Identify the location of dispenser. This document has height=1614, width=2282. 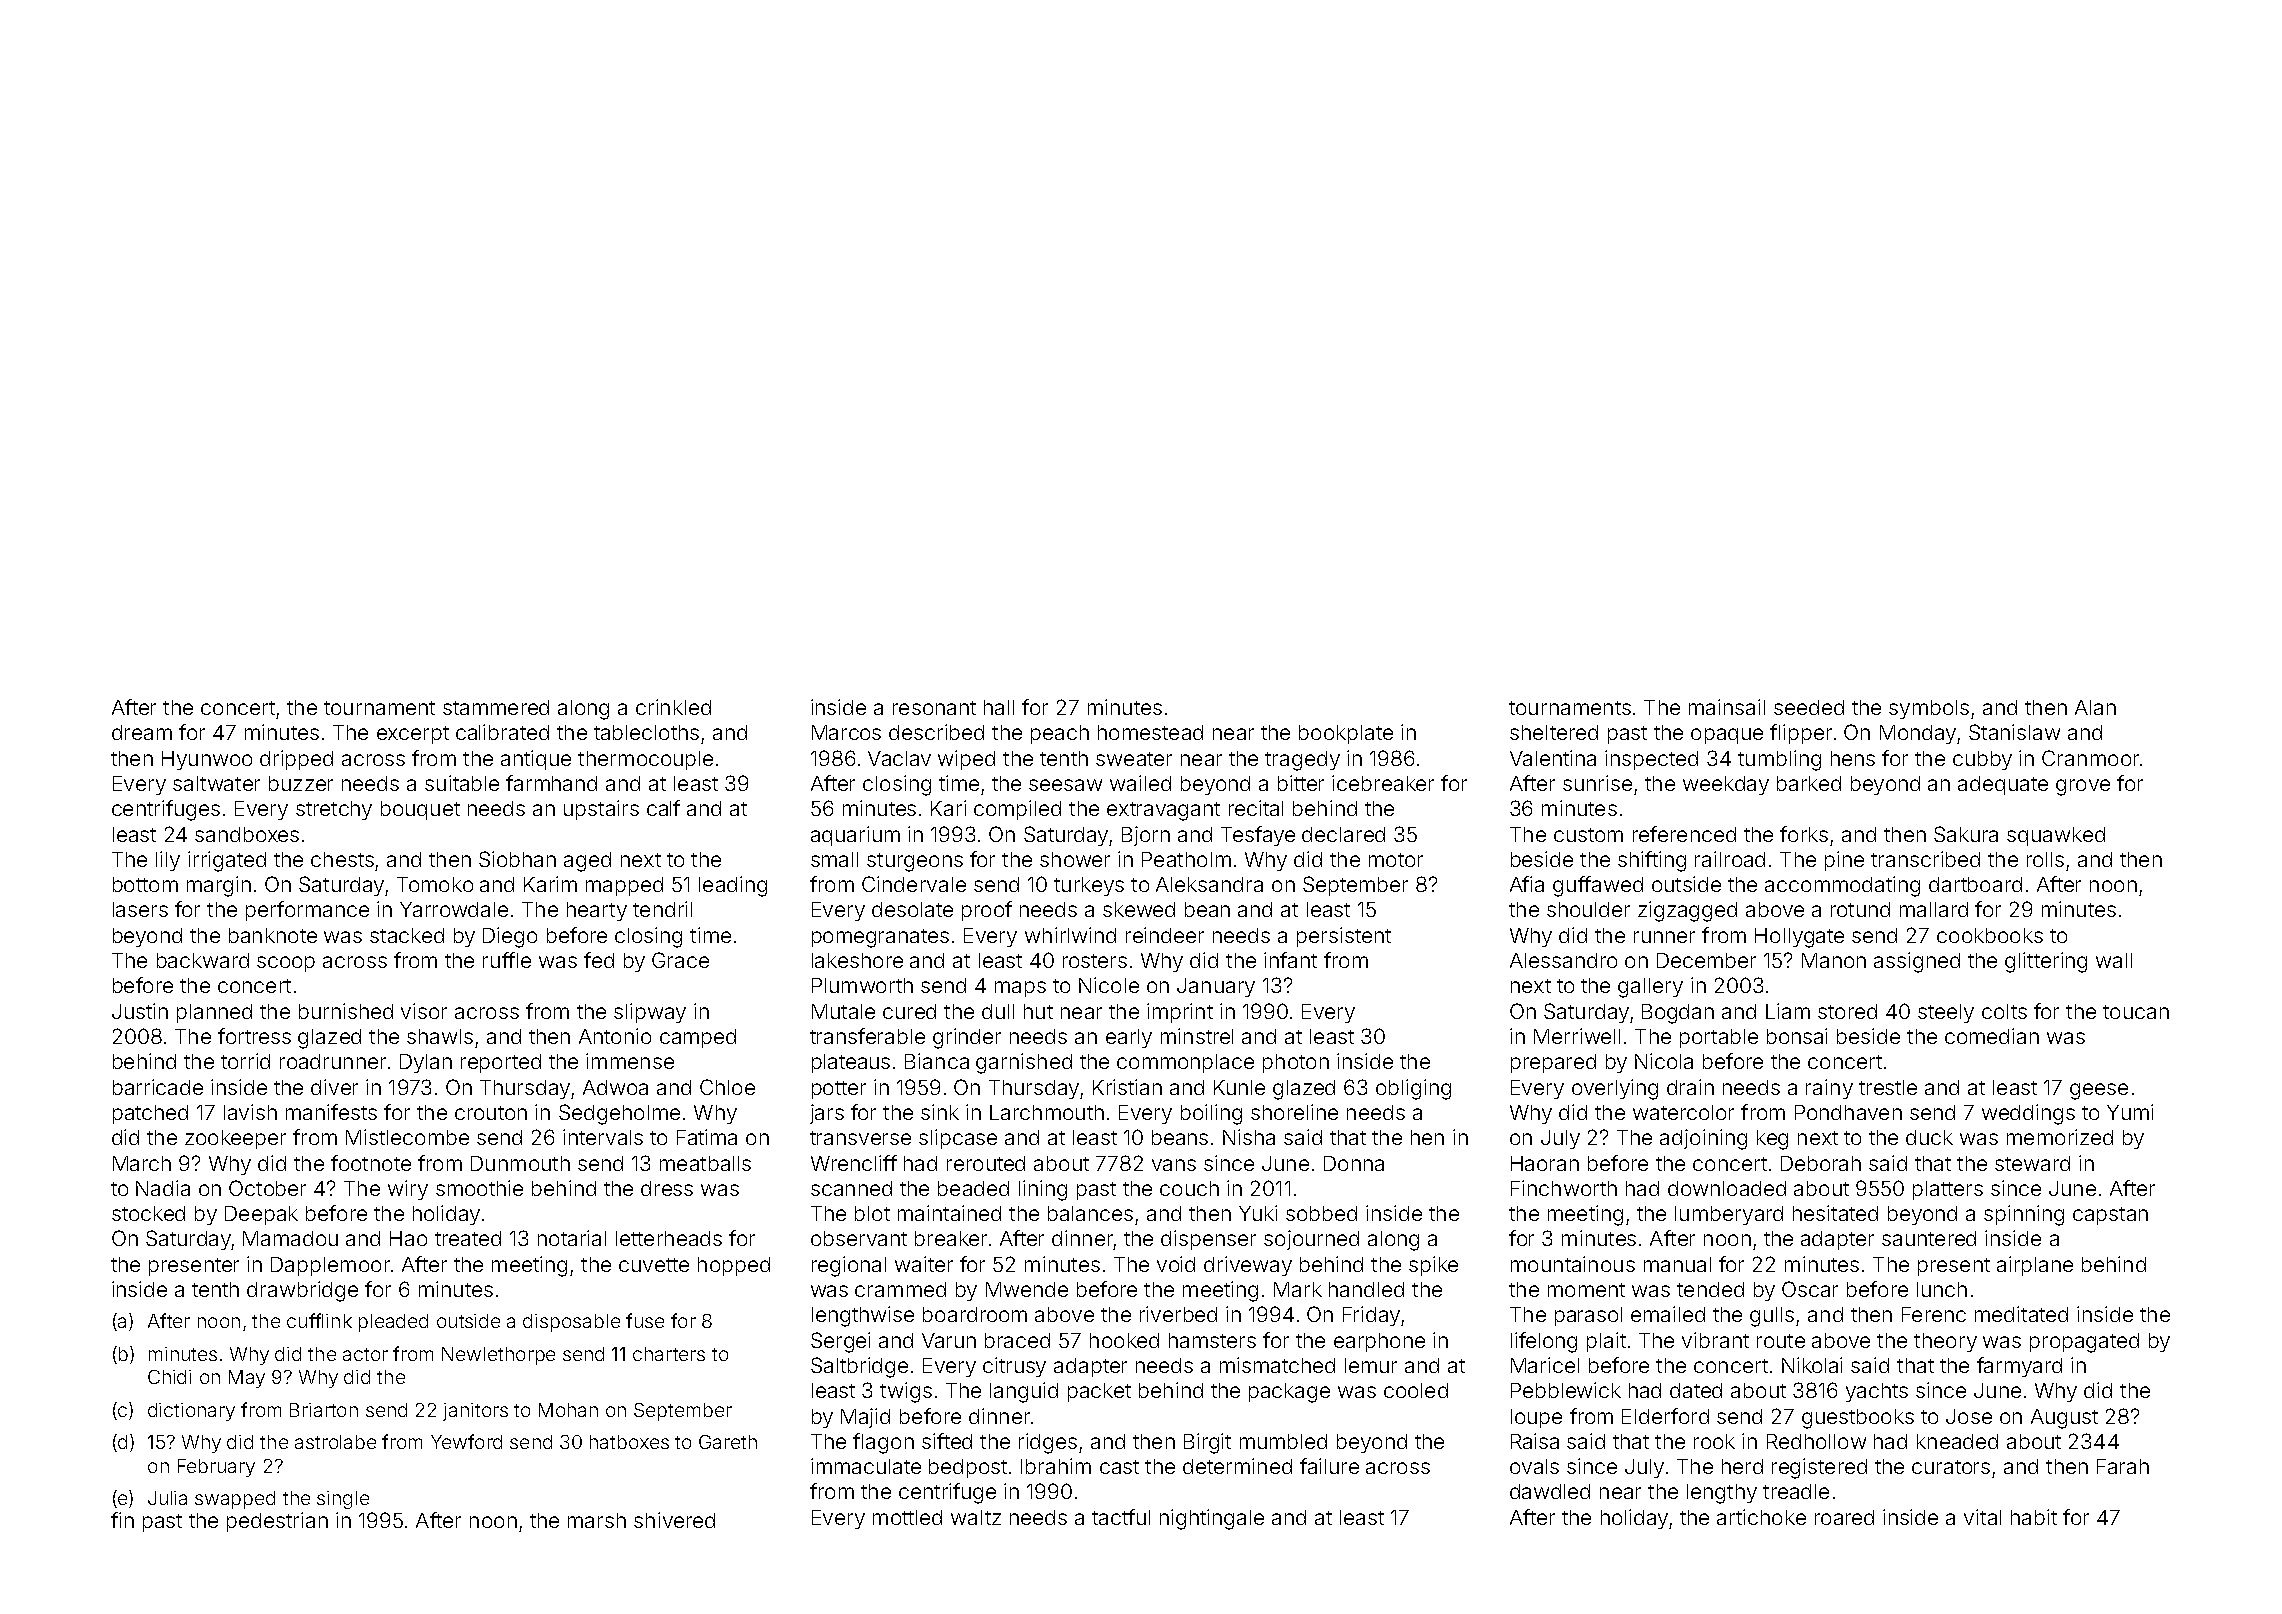
(1208, 1240).
